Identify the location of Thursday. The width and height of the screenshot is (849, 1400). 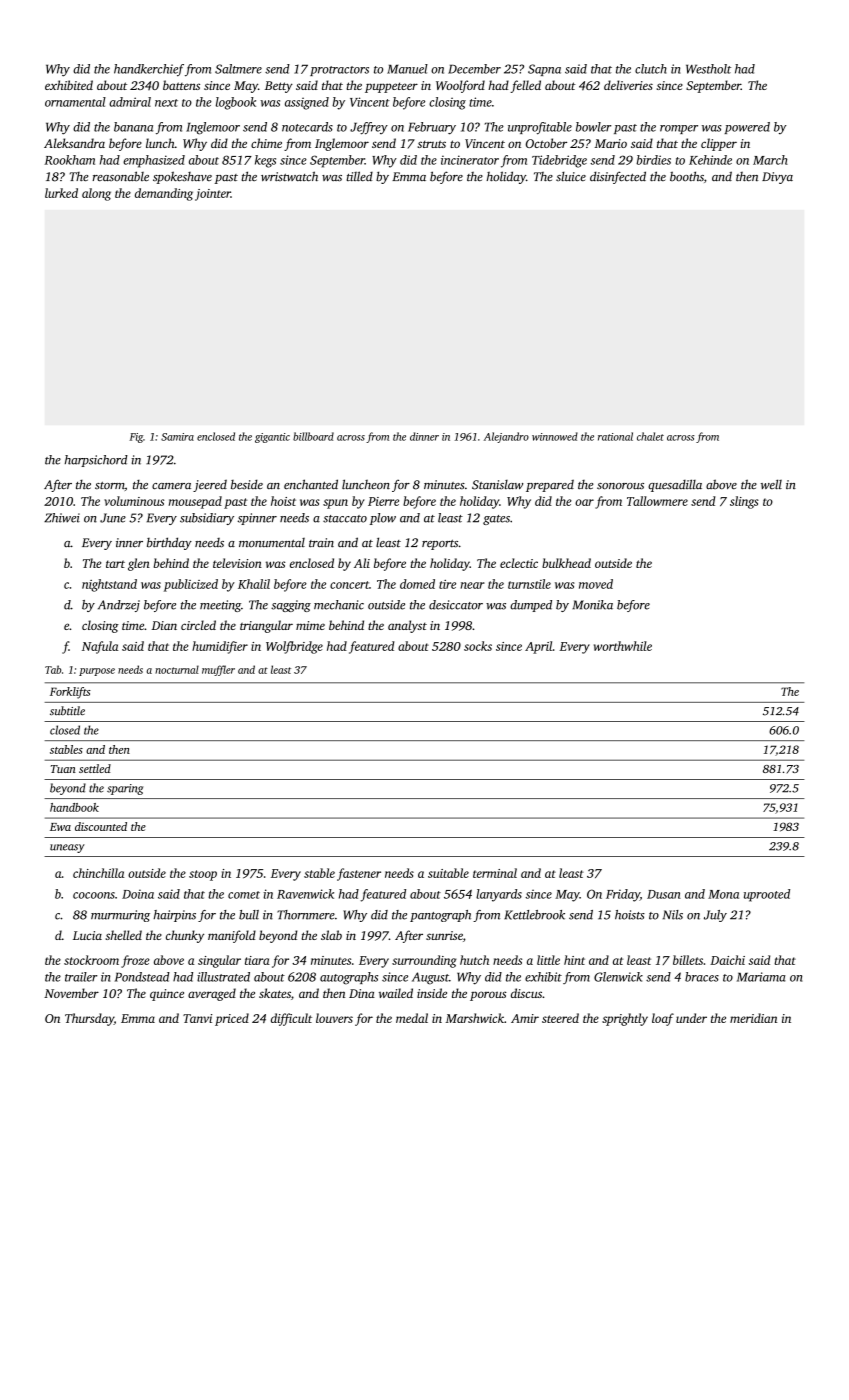
(89, 1019).
